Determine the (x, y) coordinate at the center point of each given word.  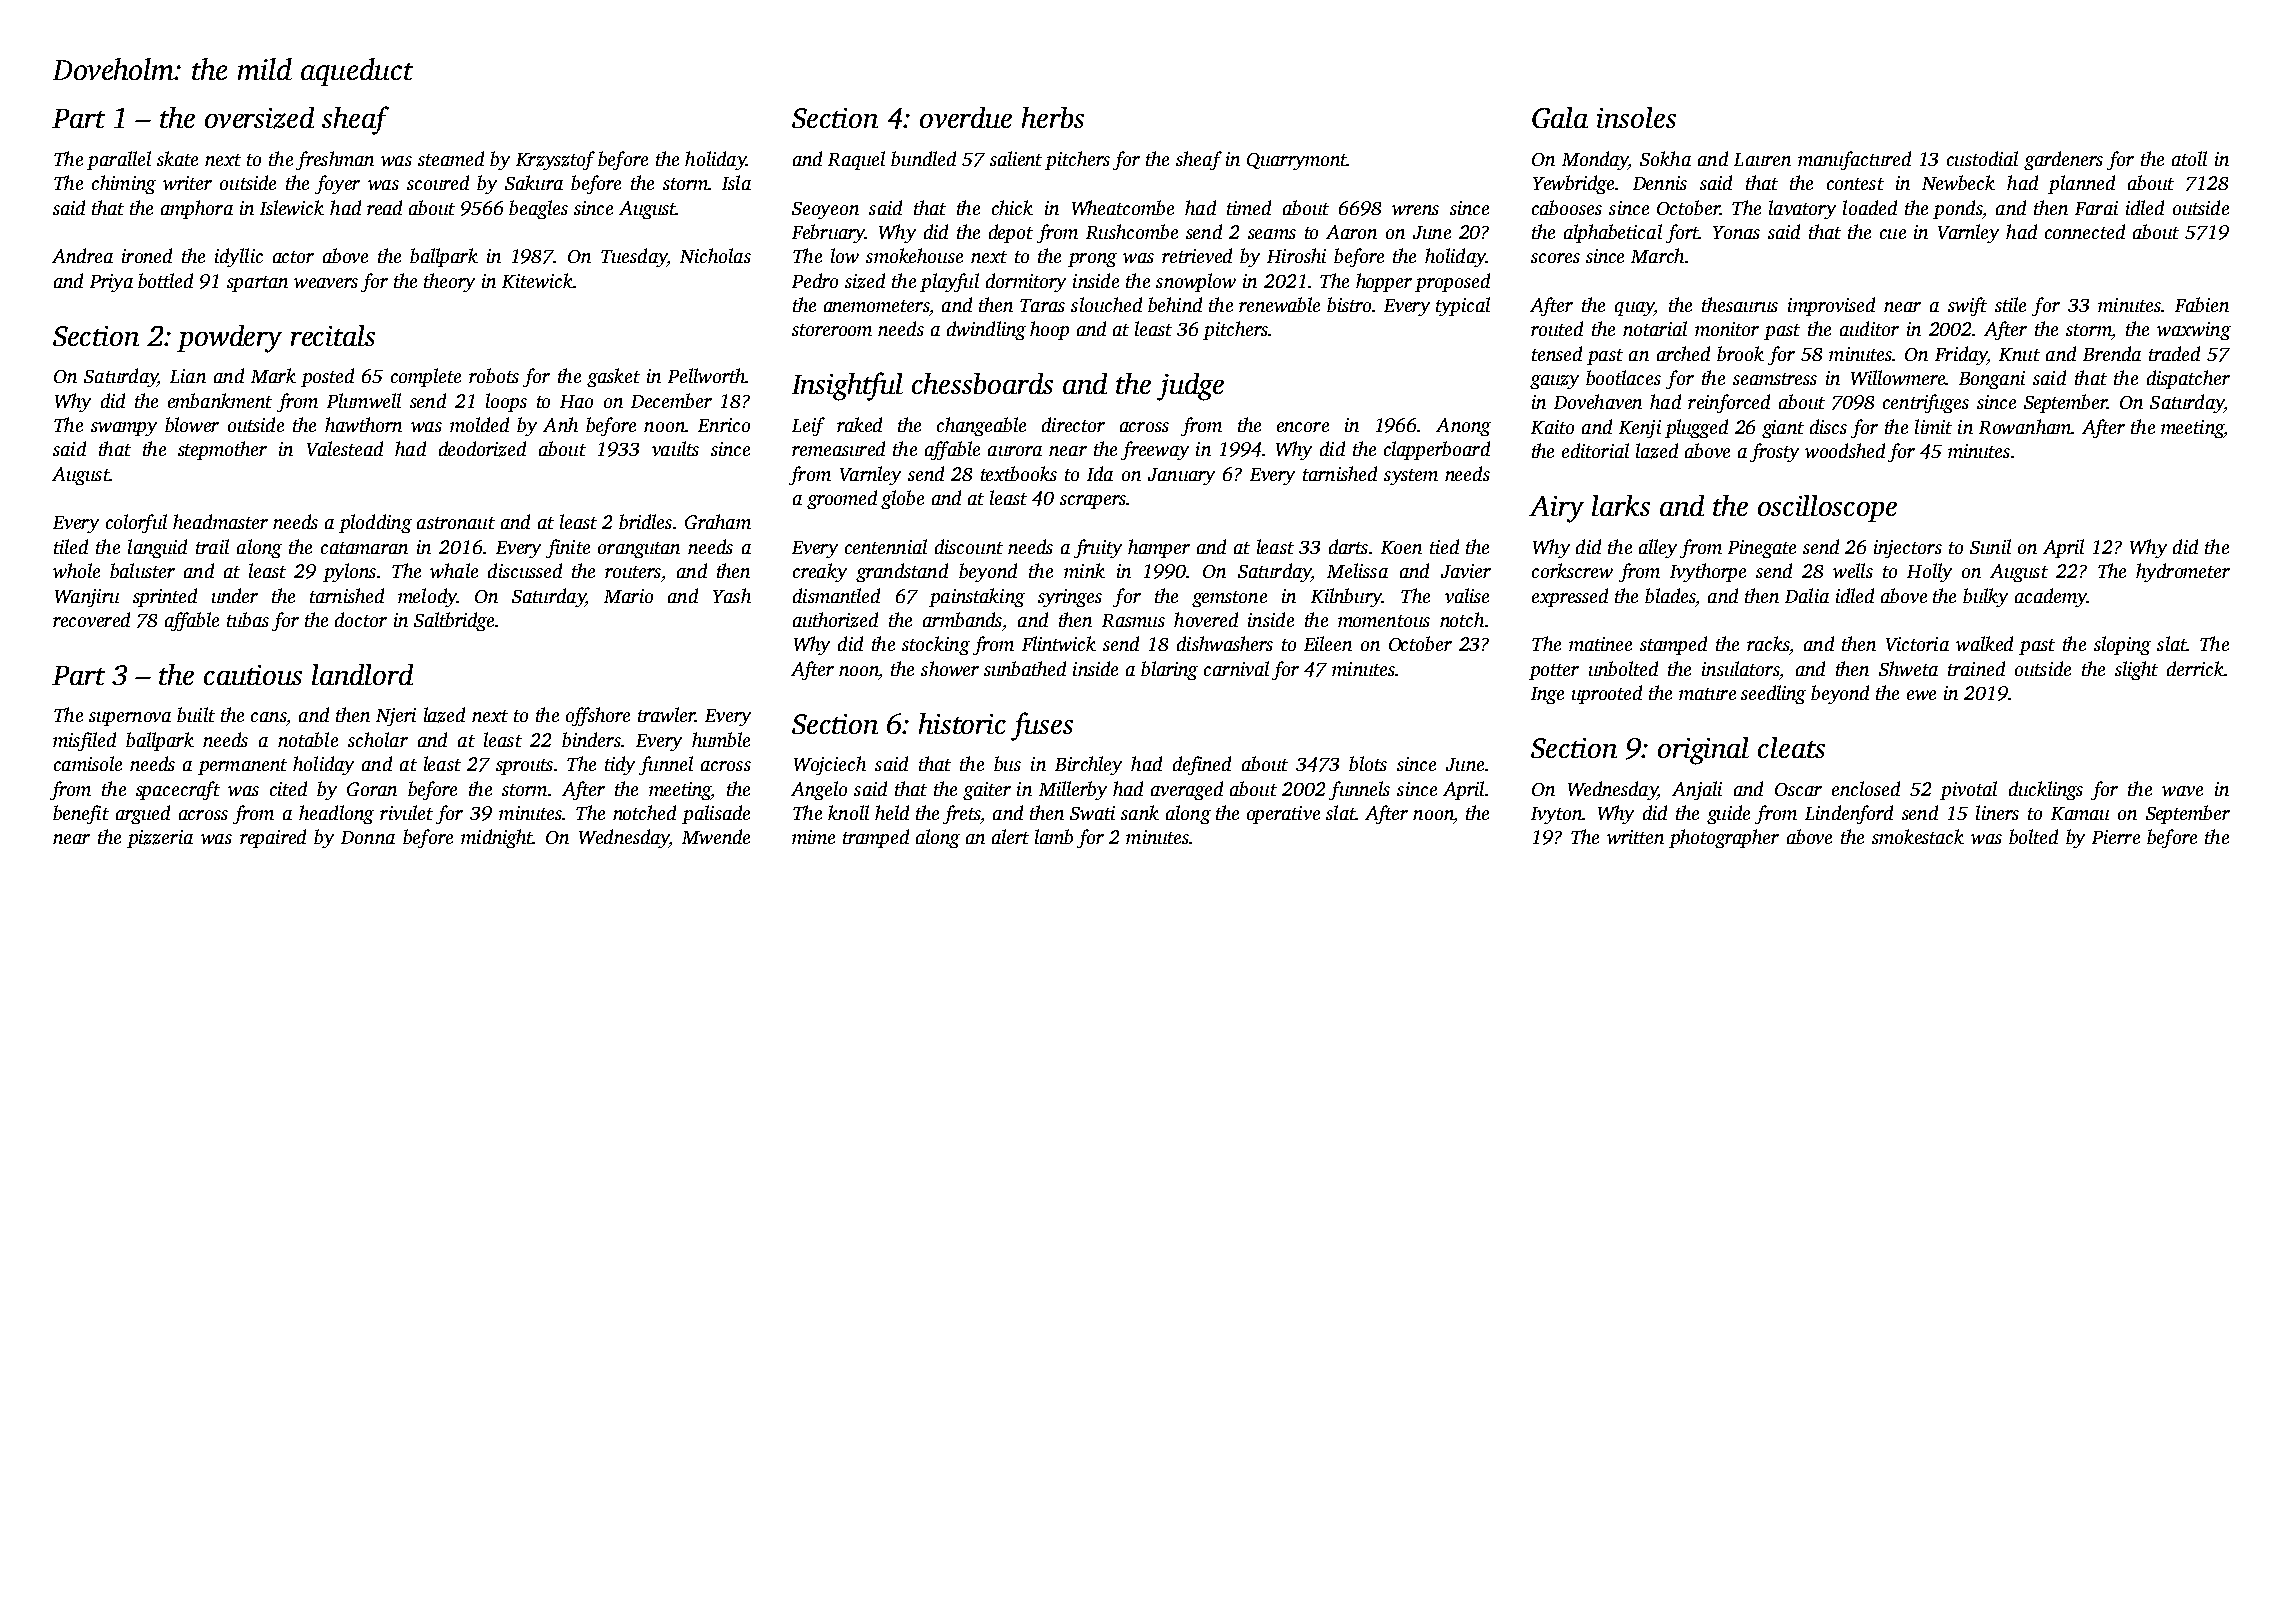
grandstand (902, 572)
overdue (966, 117)
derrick (2195, 668)
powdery (229, 339)
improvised (1831, 306)
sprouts (524, 767)
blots (1368, 763)
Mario (628, 596)
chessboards (982, 383)
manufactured (1854, 160)
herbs (1053, 117)
